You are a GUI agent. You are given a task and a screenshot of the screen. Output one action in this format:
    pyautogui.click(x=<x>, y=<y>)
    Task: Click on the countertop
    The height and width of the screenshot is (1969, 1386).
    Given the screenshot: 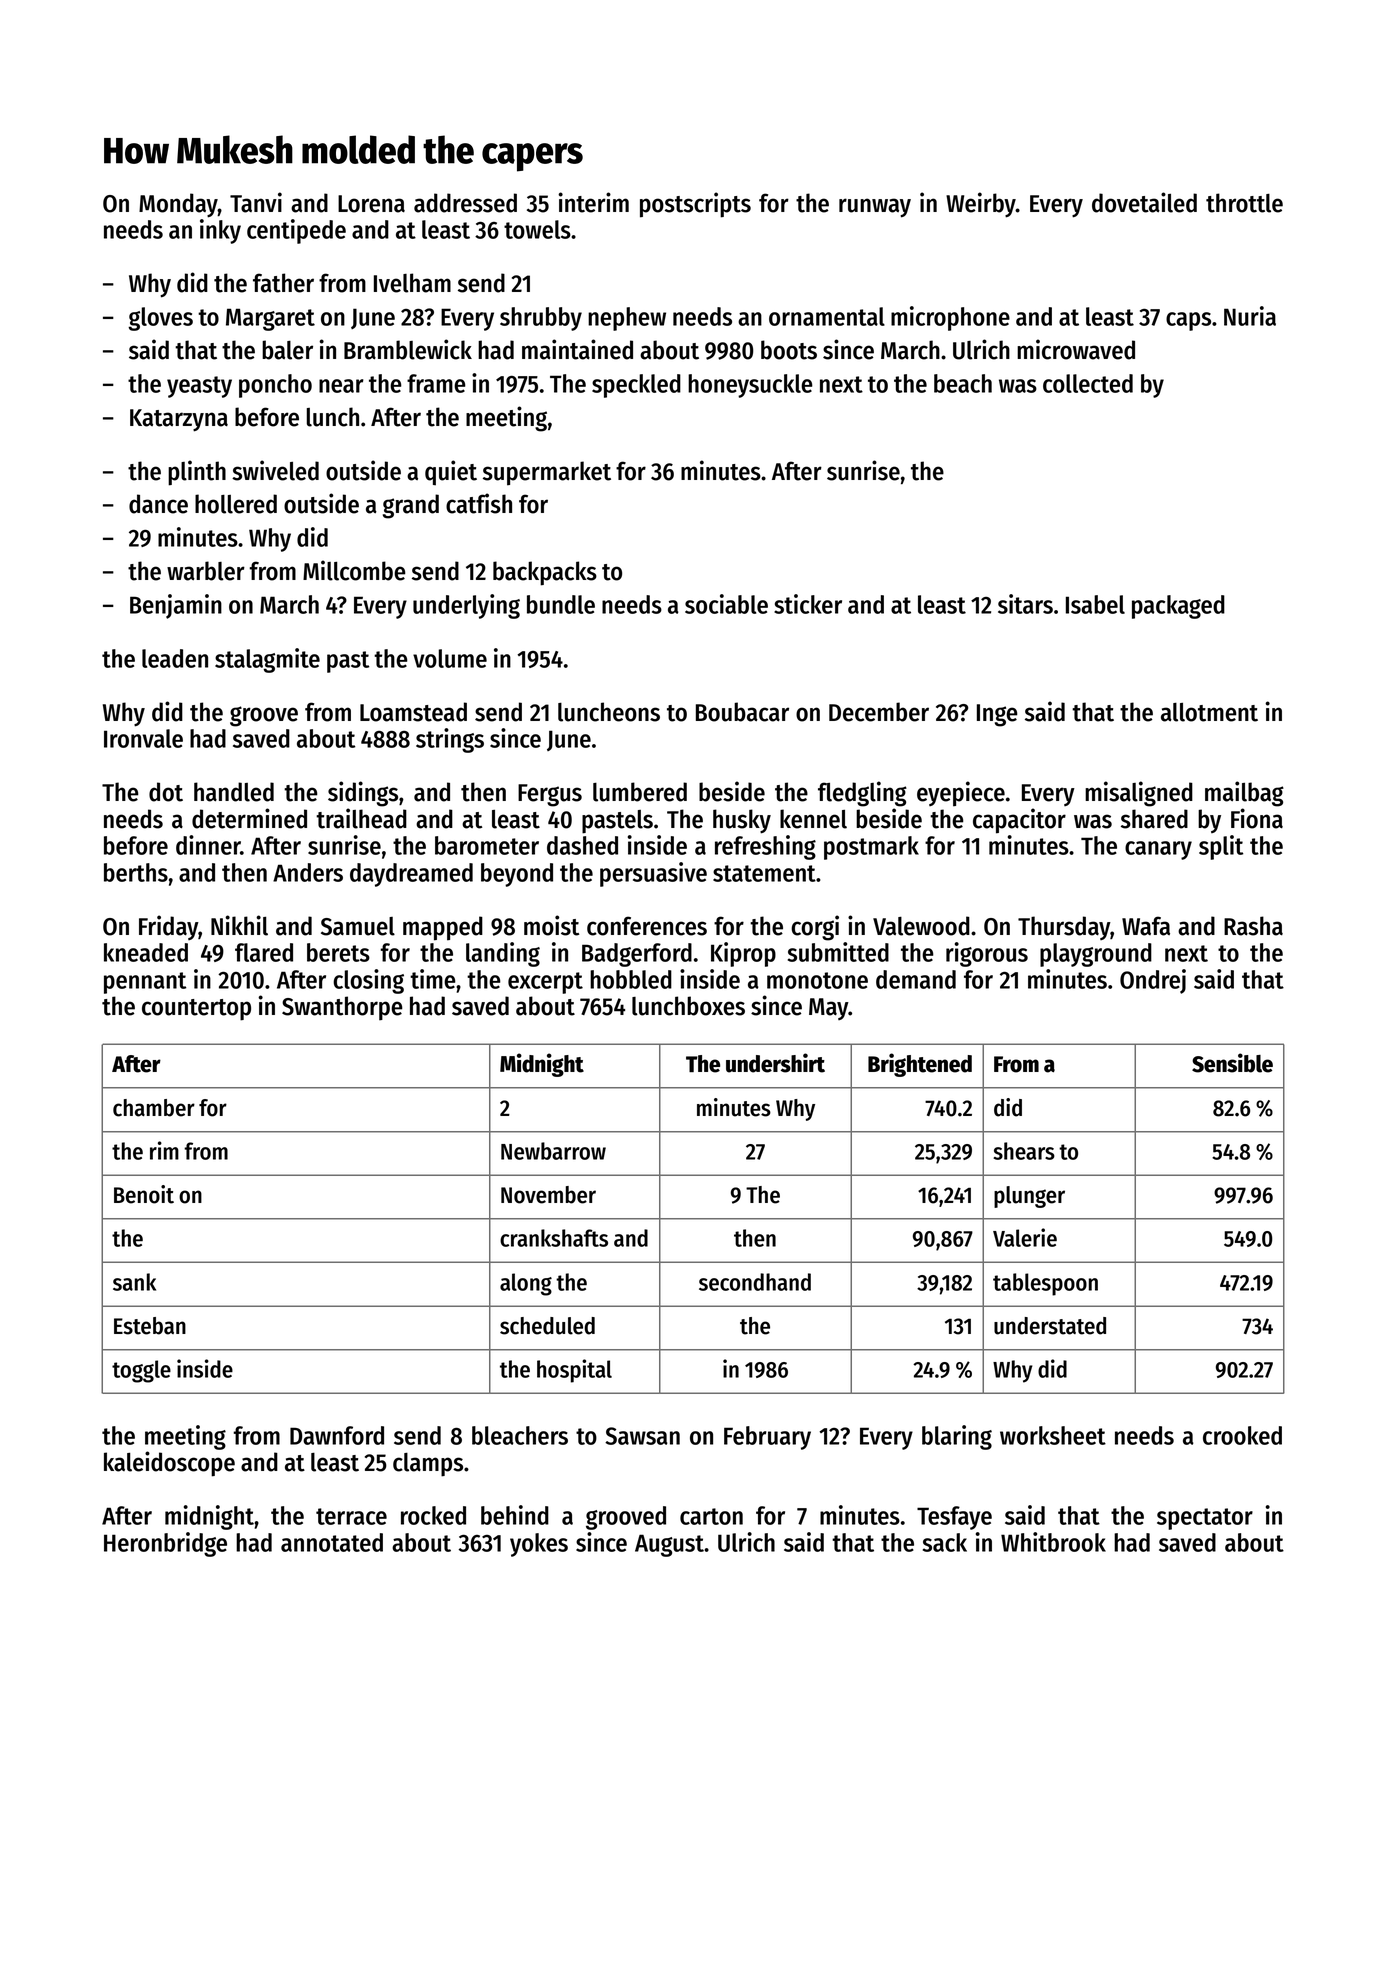 What is the action you would take?
    pyautogui.click(x=196, y=1010)
